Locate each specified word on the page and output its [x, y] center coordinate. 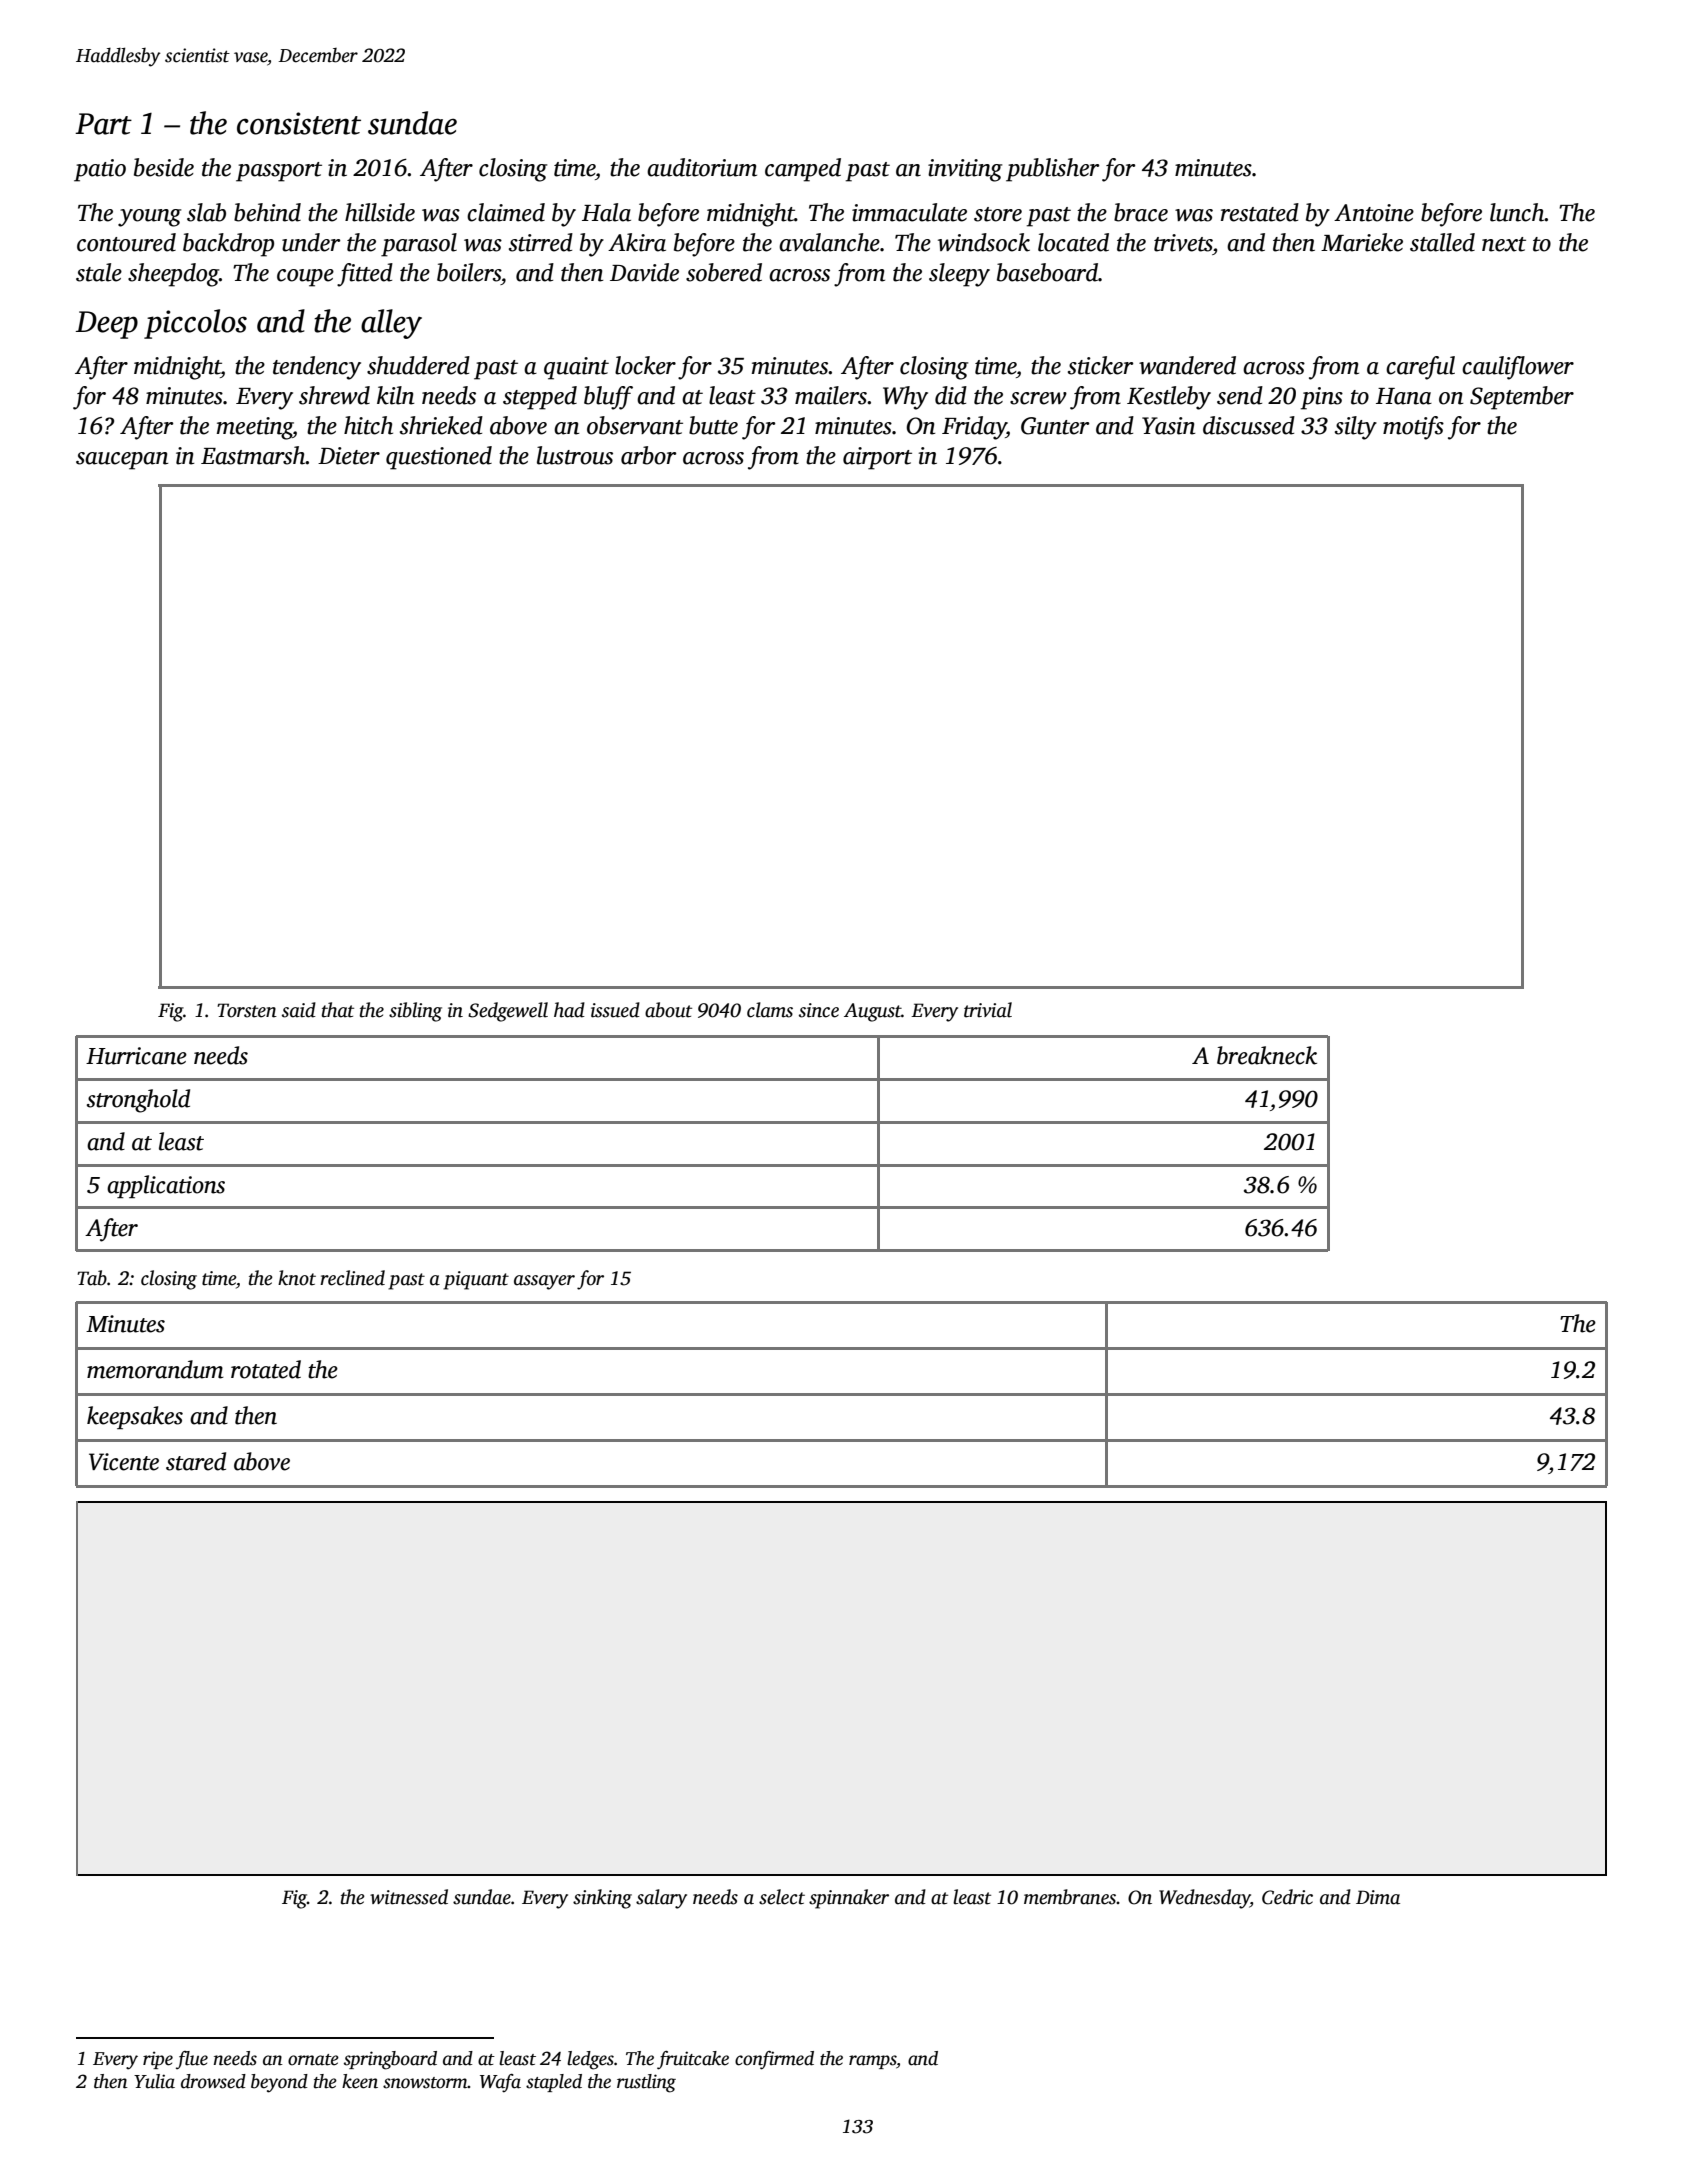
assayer [544, 1282]
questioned [439, 458]
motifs [1413, 428]
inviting [965, 170]
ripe [158, 2060]
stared [196, 1461]
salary [661, 1899]
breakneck [1267, 1055]
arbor [648, 455]
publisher [1052, 170]
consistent [299, 123]
